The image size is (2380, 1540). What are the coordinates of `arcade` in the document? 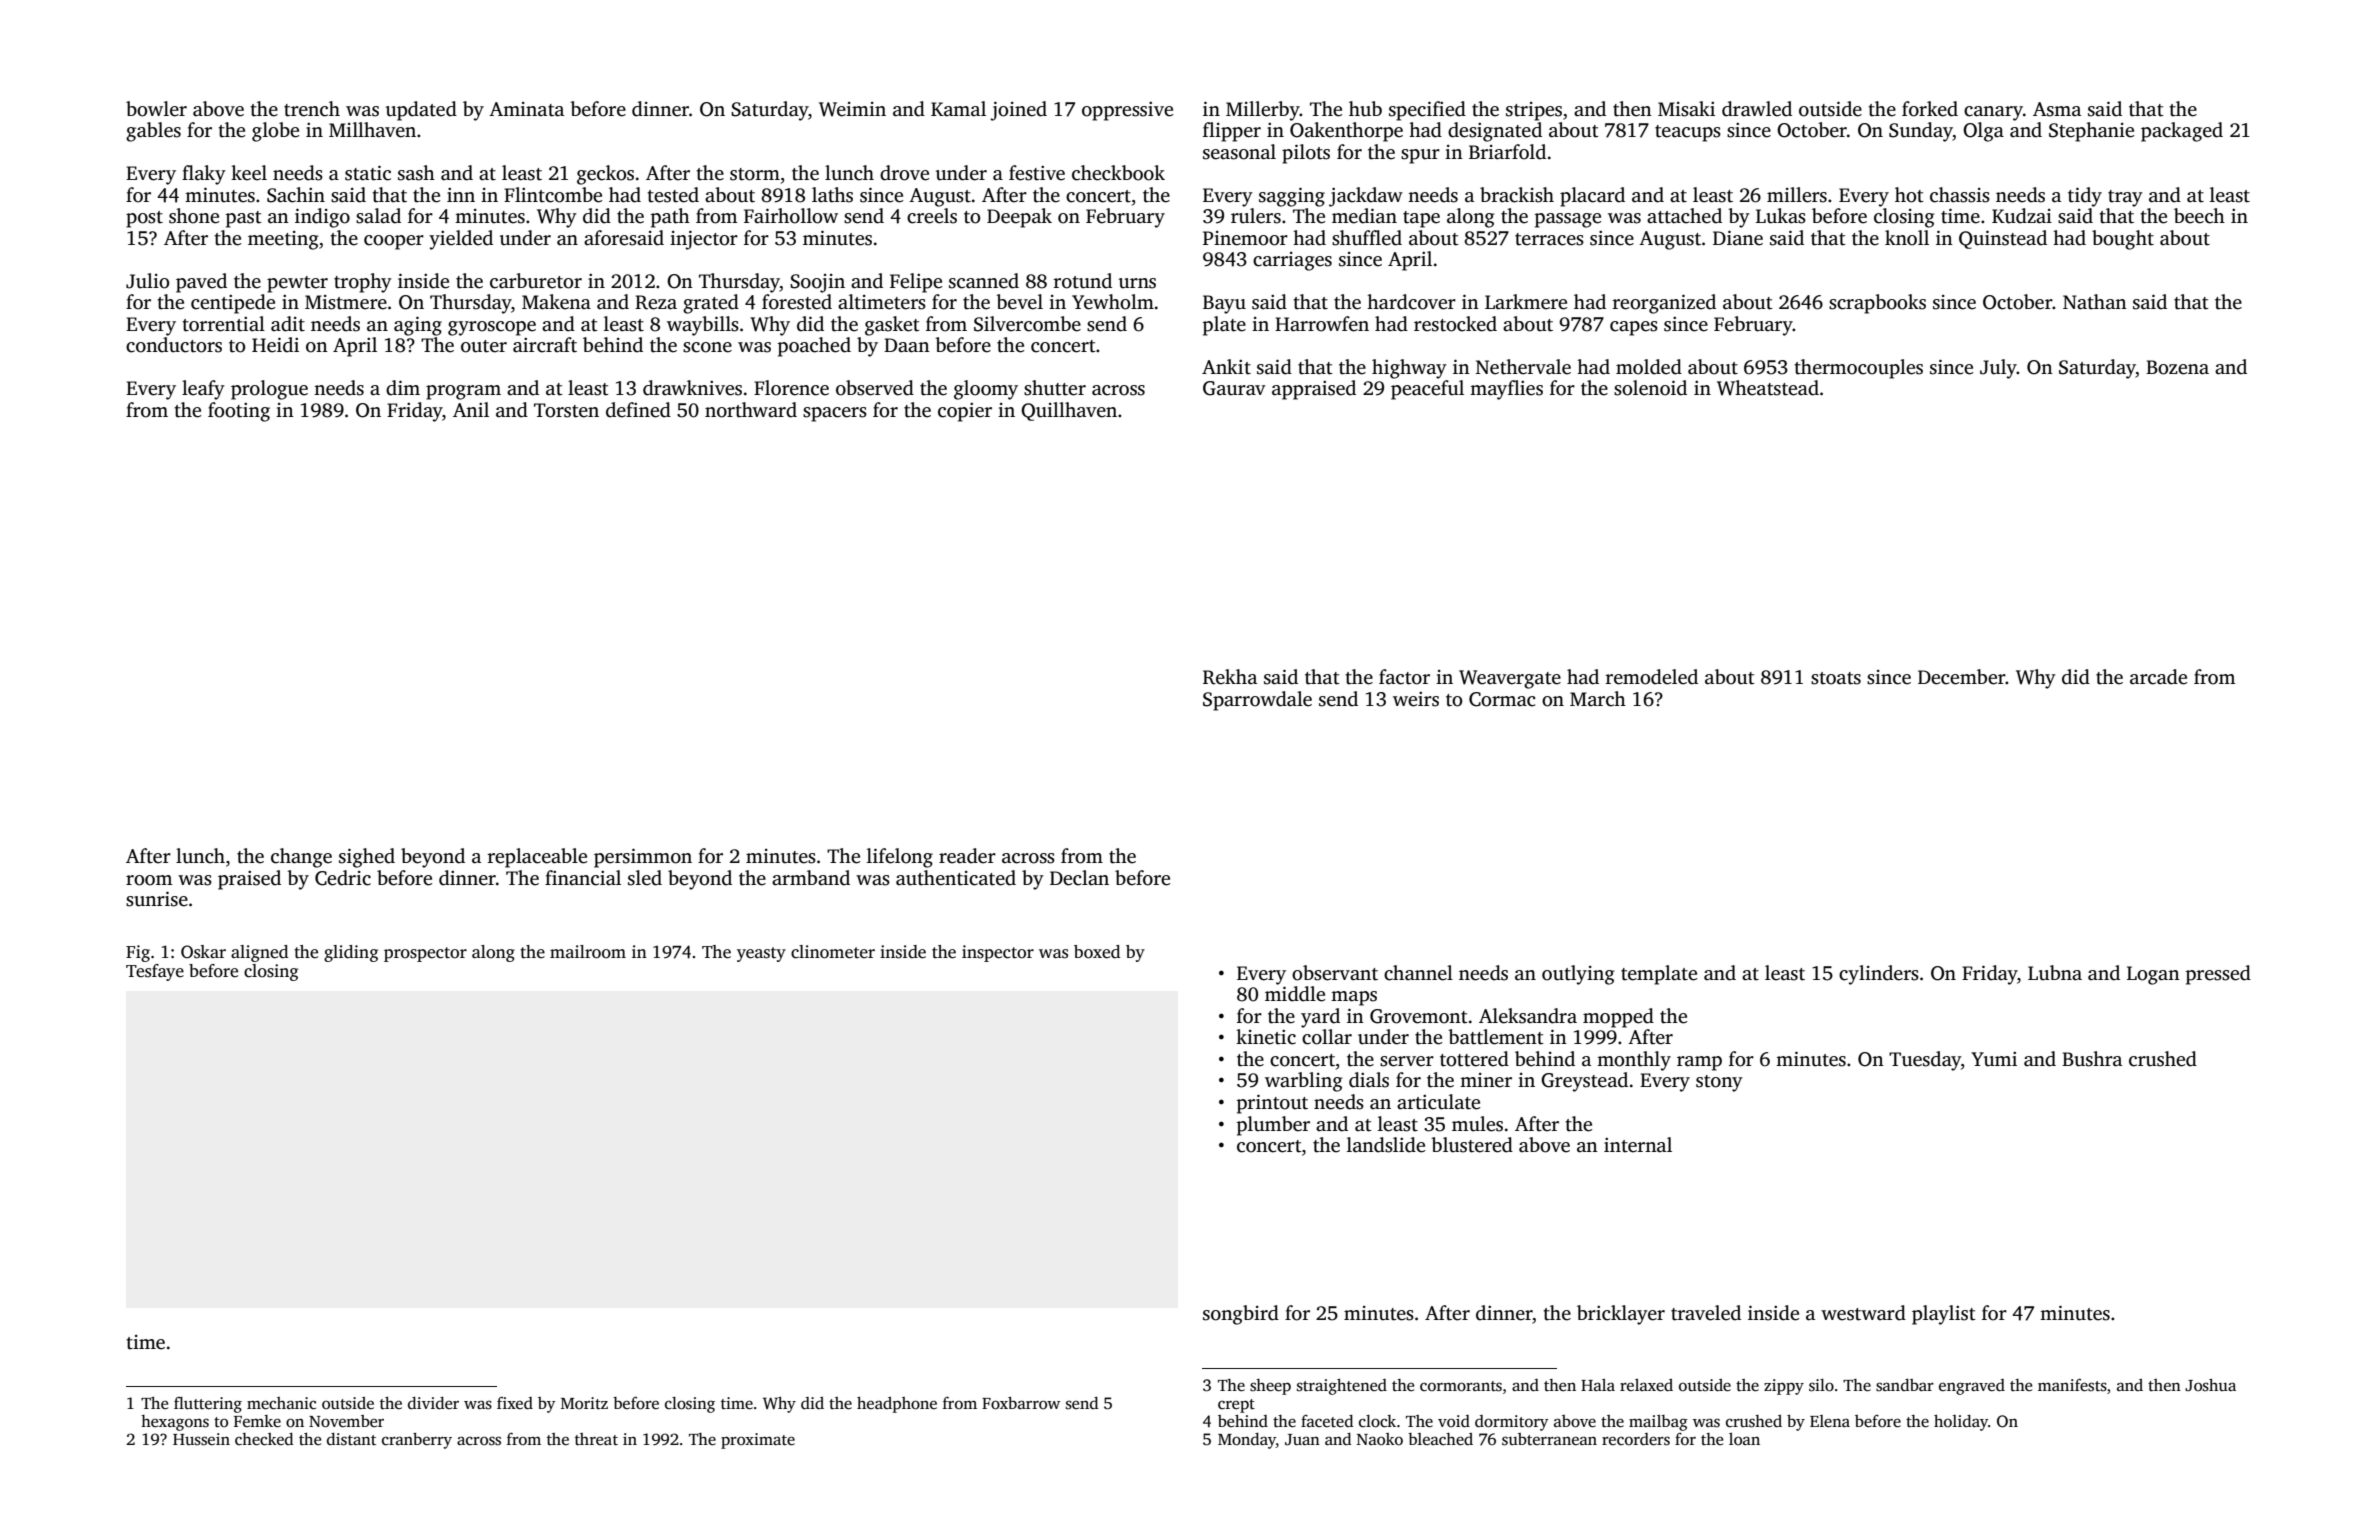 It's located at (2158, 677).
